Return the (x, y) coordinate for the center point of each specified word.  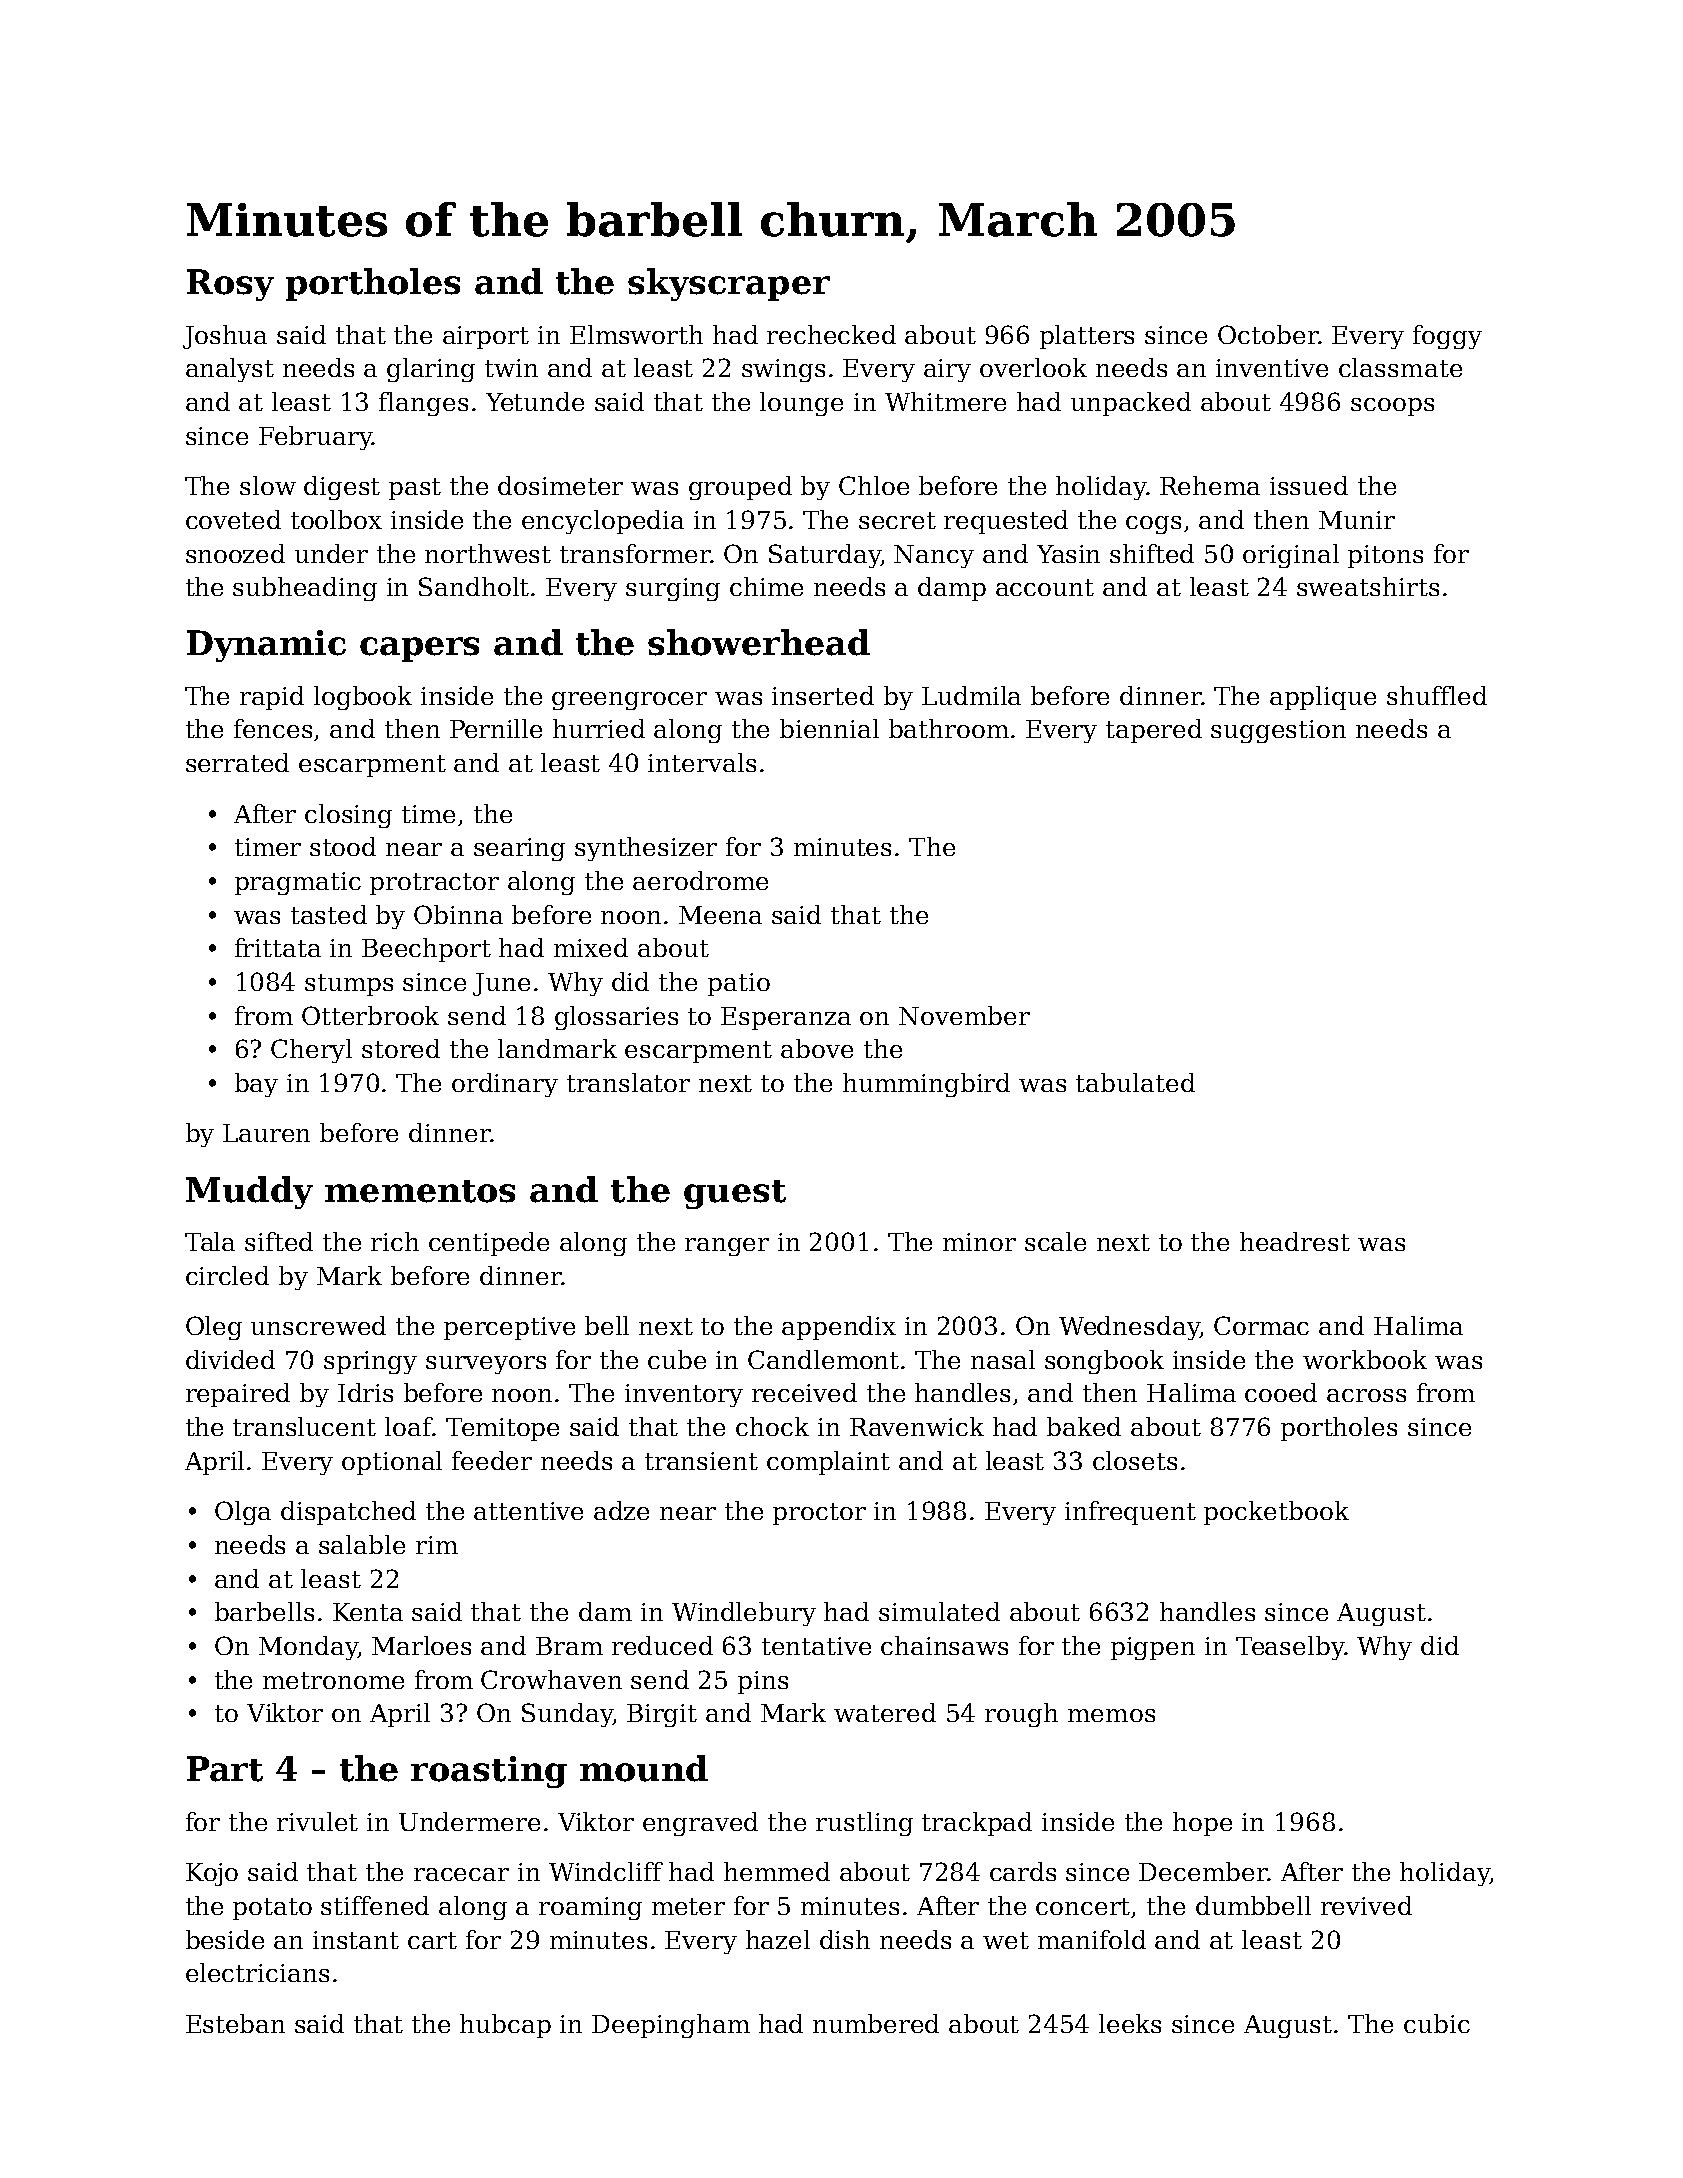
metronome (333, 1680)
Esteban (235, 2023)
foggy (1447, 337)
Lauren (266, 1133)
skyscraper (729, 284)
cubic (1437, 2023)
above (817, 1048)
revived (1366, 1905)
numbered (876, 2023)
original (1291, 556)
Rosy (230, 285)
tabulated (1135, 1082)
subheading (305, 589)
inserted (823, 695)
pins (763, 1682)
